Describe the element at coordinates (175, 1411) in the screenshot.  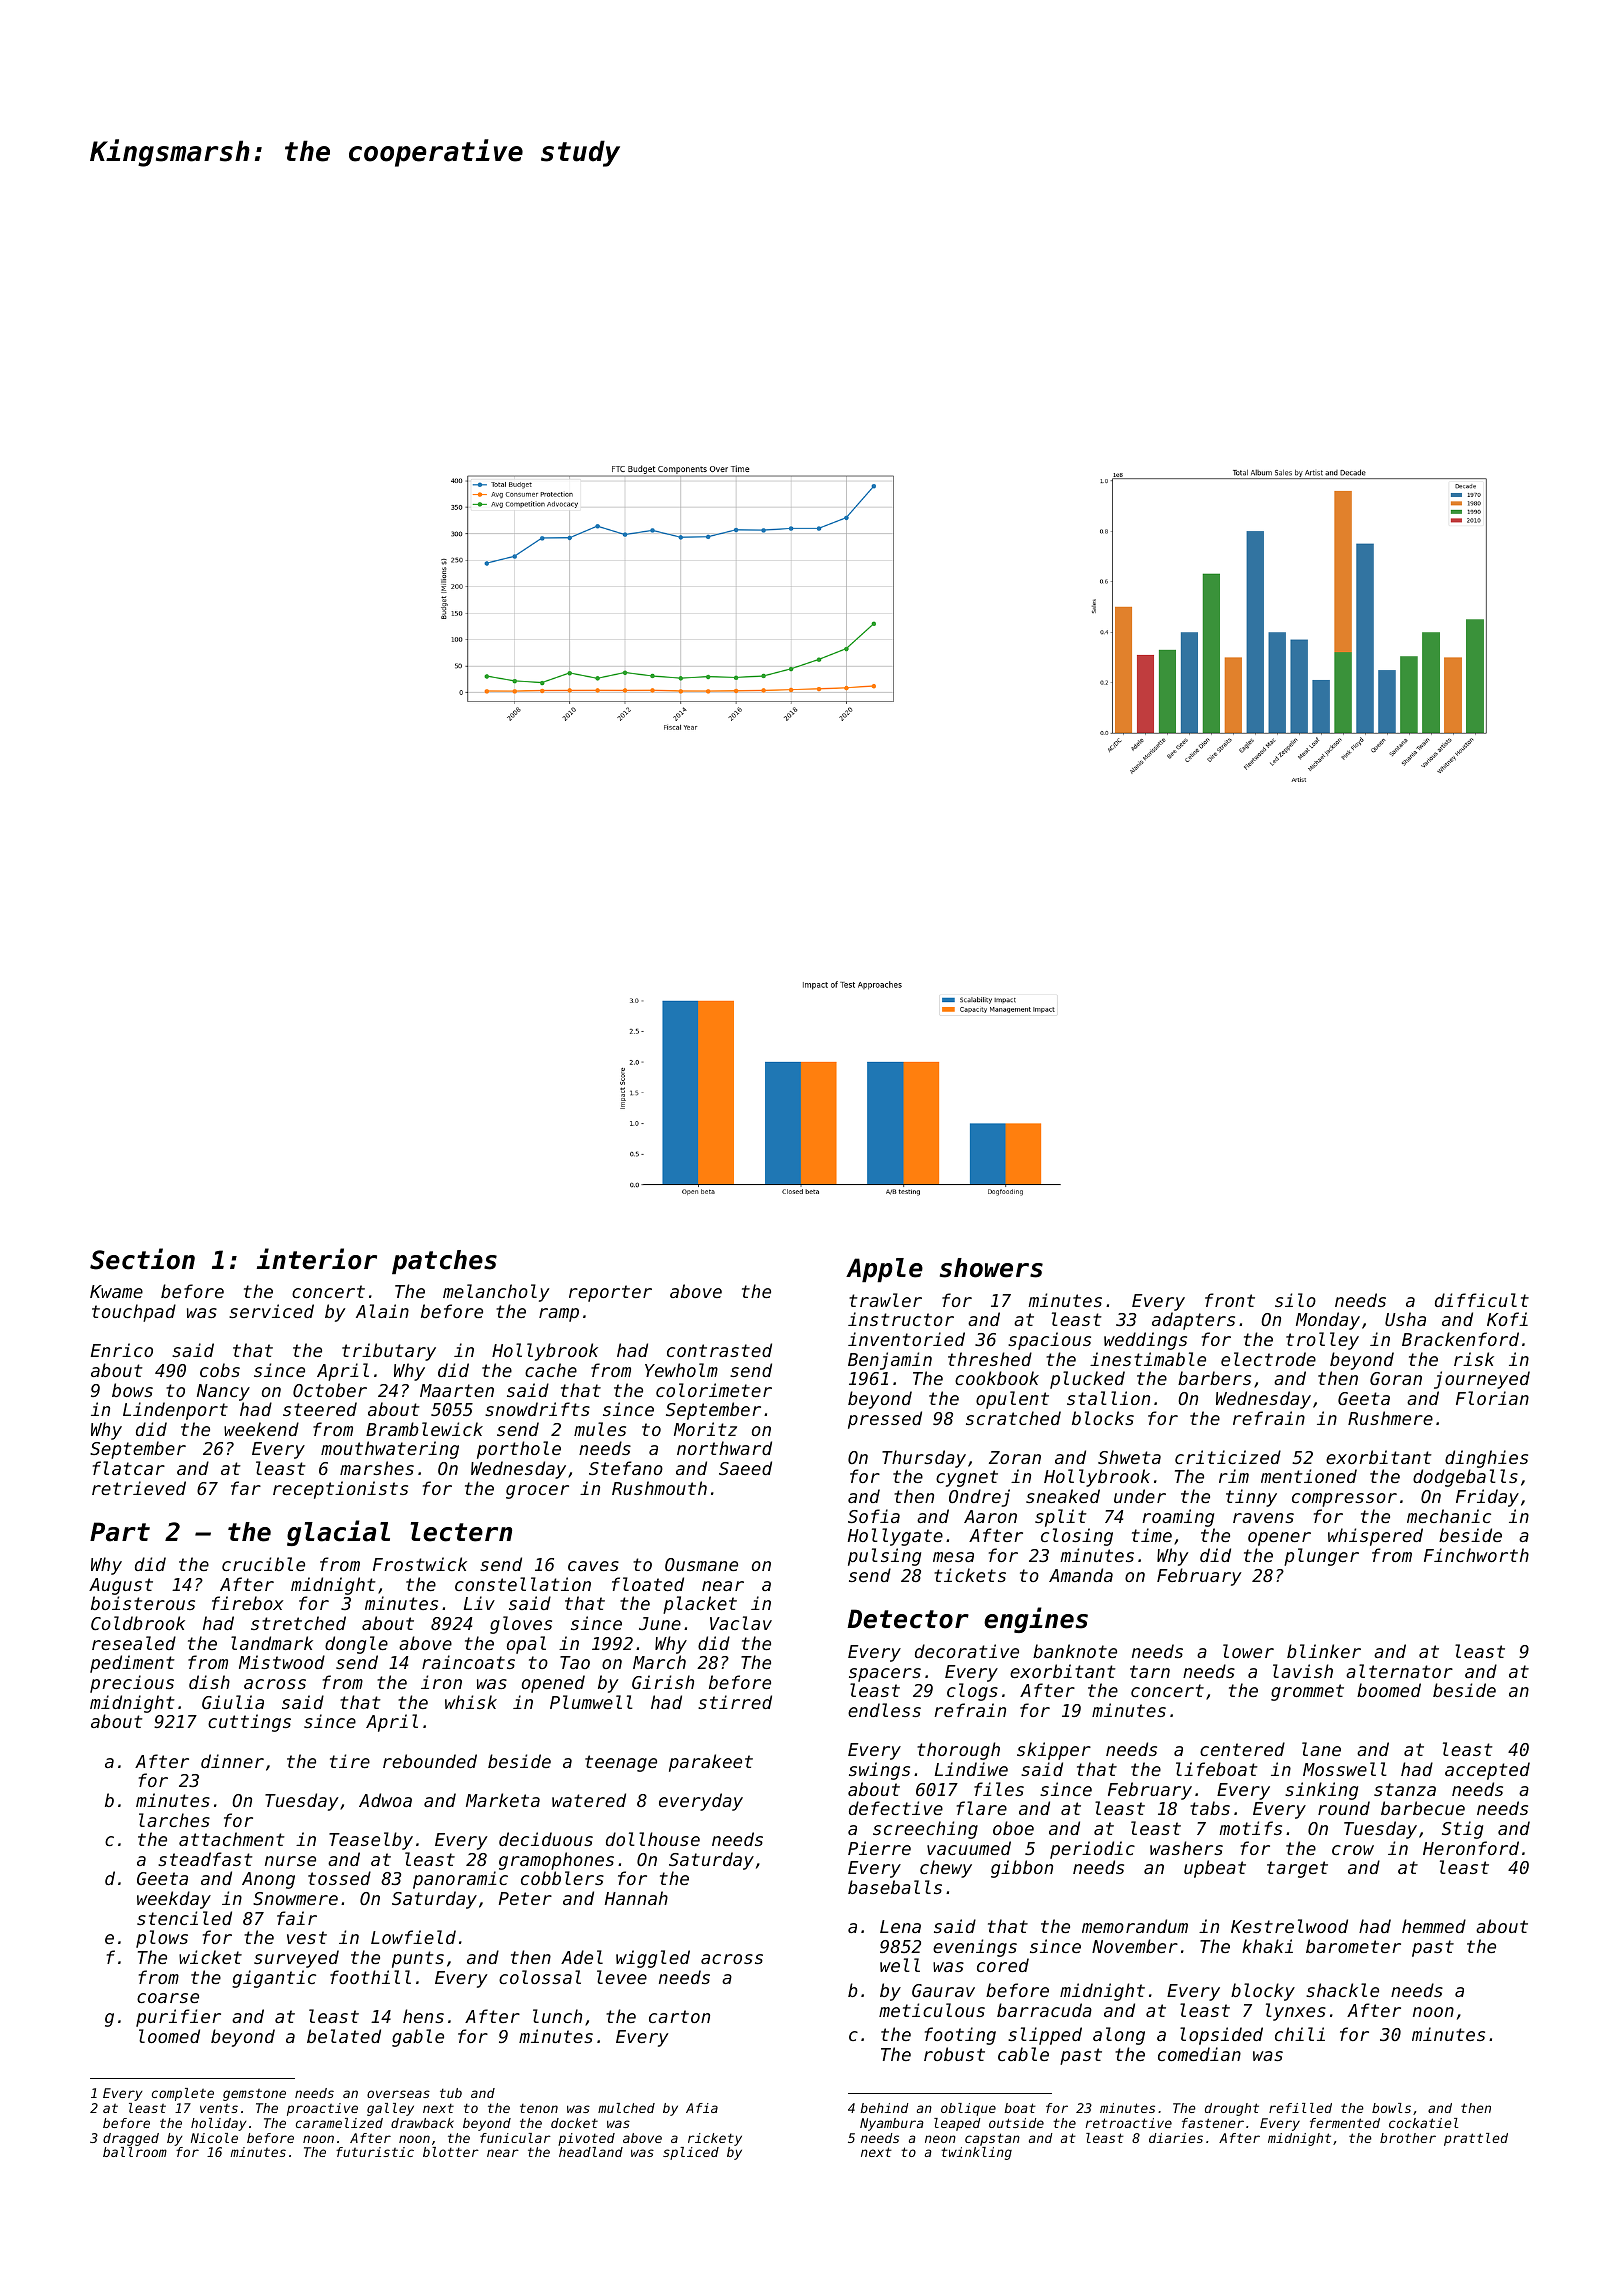
I see `Lindenport` at that location.
